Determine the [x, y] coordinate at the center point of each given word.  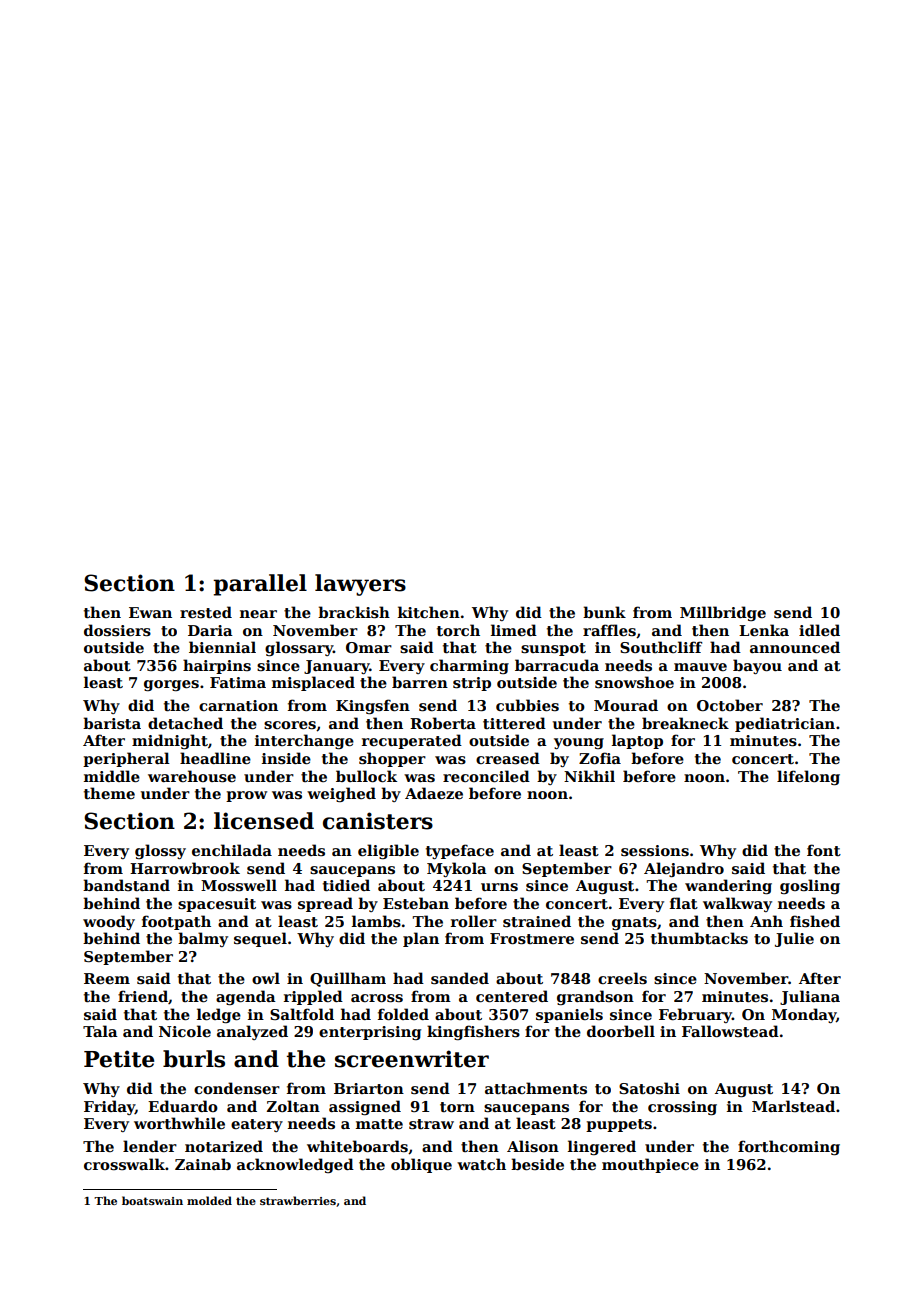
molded [209, 1200]
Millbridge [723, 613]
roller [474, 921]
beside [537, 1164]
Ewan [150, 612]
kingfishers [473, 1032]
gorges [171, 685]
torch [458, 630]
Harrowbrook [185, 868]
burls [194, 1059]
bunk [604, 612]
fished [815, 921]
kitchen [429, 612]
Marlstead [793, 1106]
